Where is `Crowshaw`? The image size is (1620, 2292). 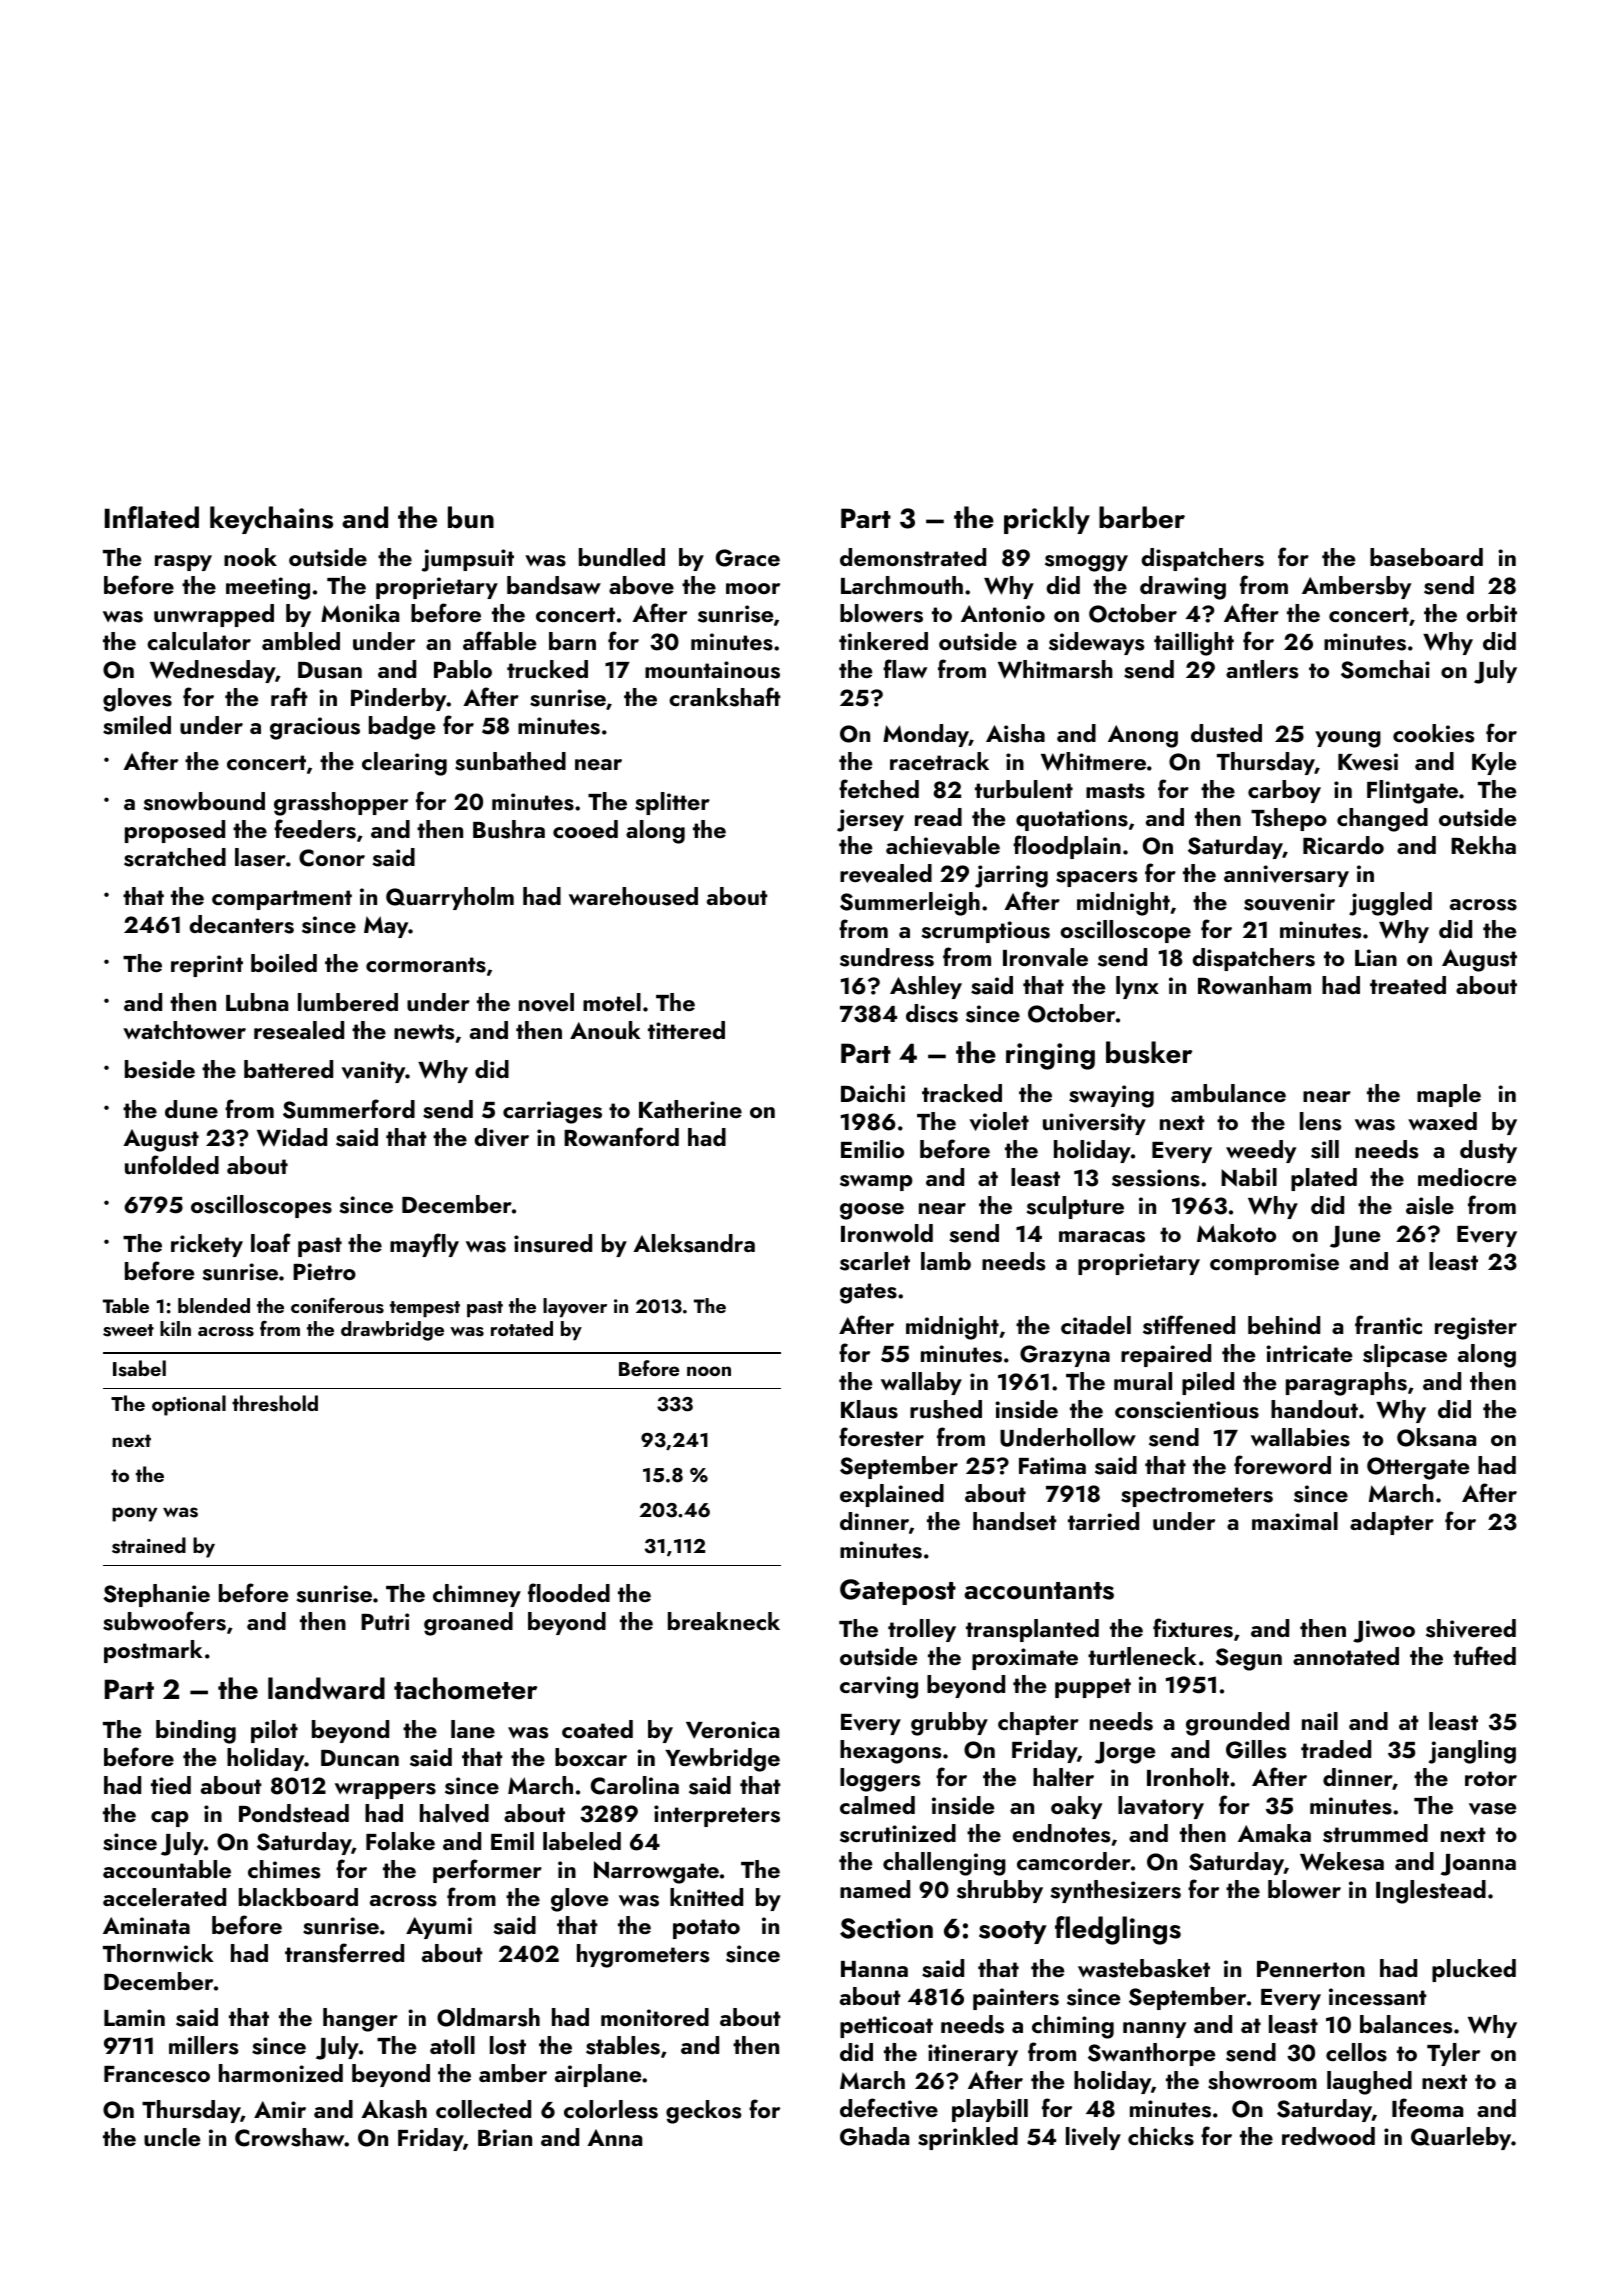 Crowshaw is located at coordinates (290, 2137).
